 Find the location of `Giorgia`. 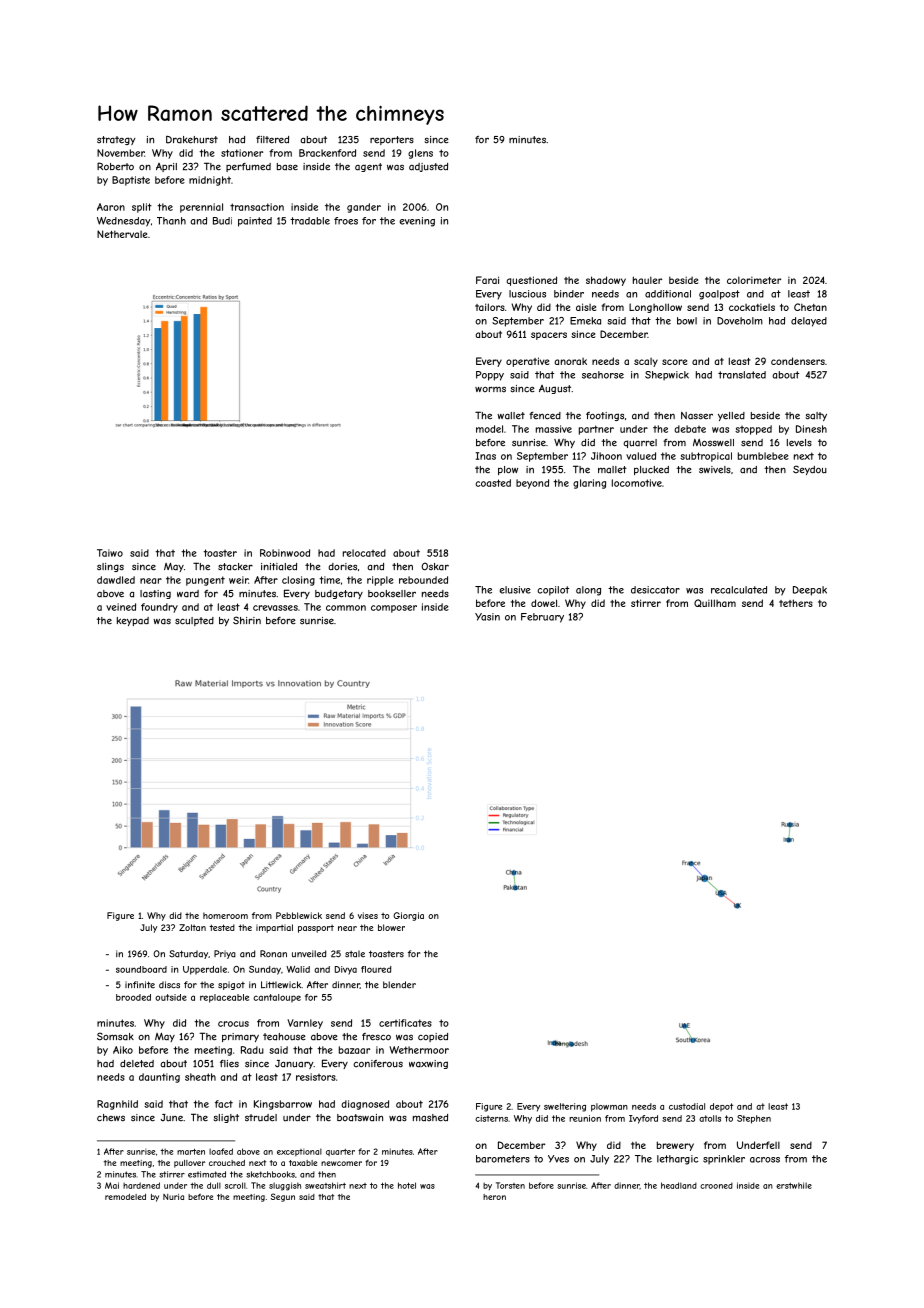

Giorgia is located at coordinates (408, 916).
